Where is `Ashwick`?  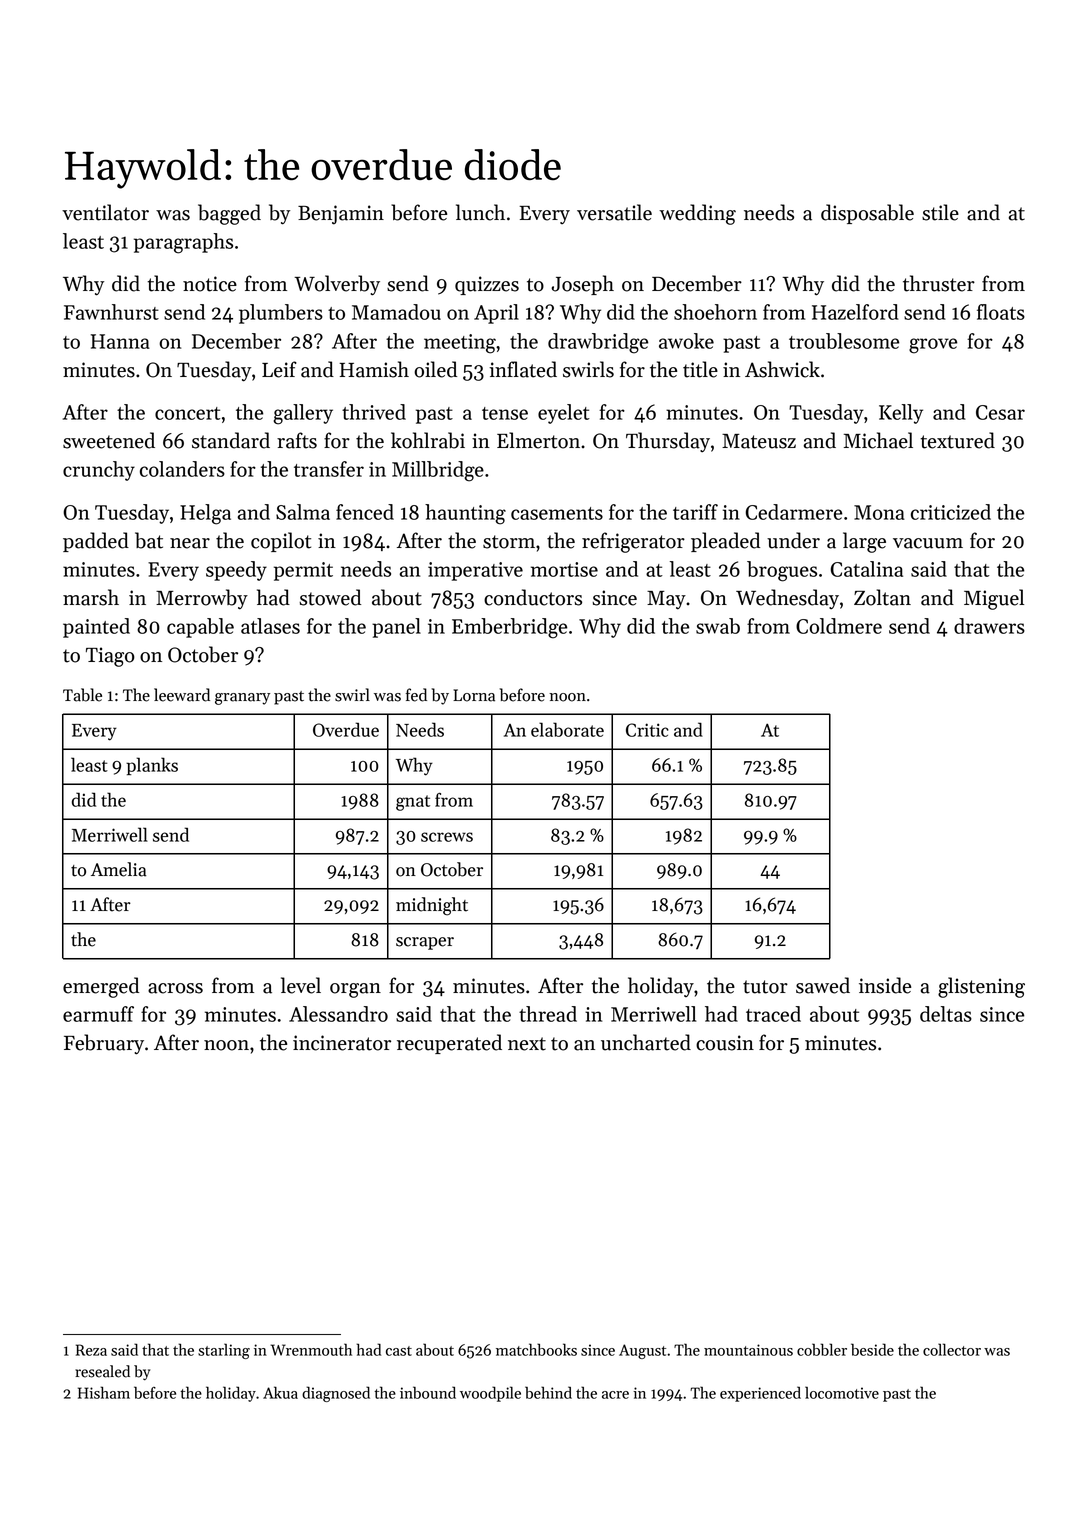
Ashwick is located at coordinates (782, 369).
